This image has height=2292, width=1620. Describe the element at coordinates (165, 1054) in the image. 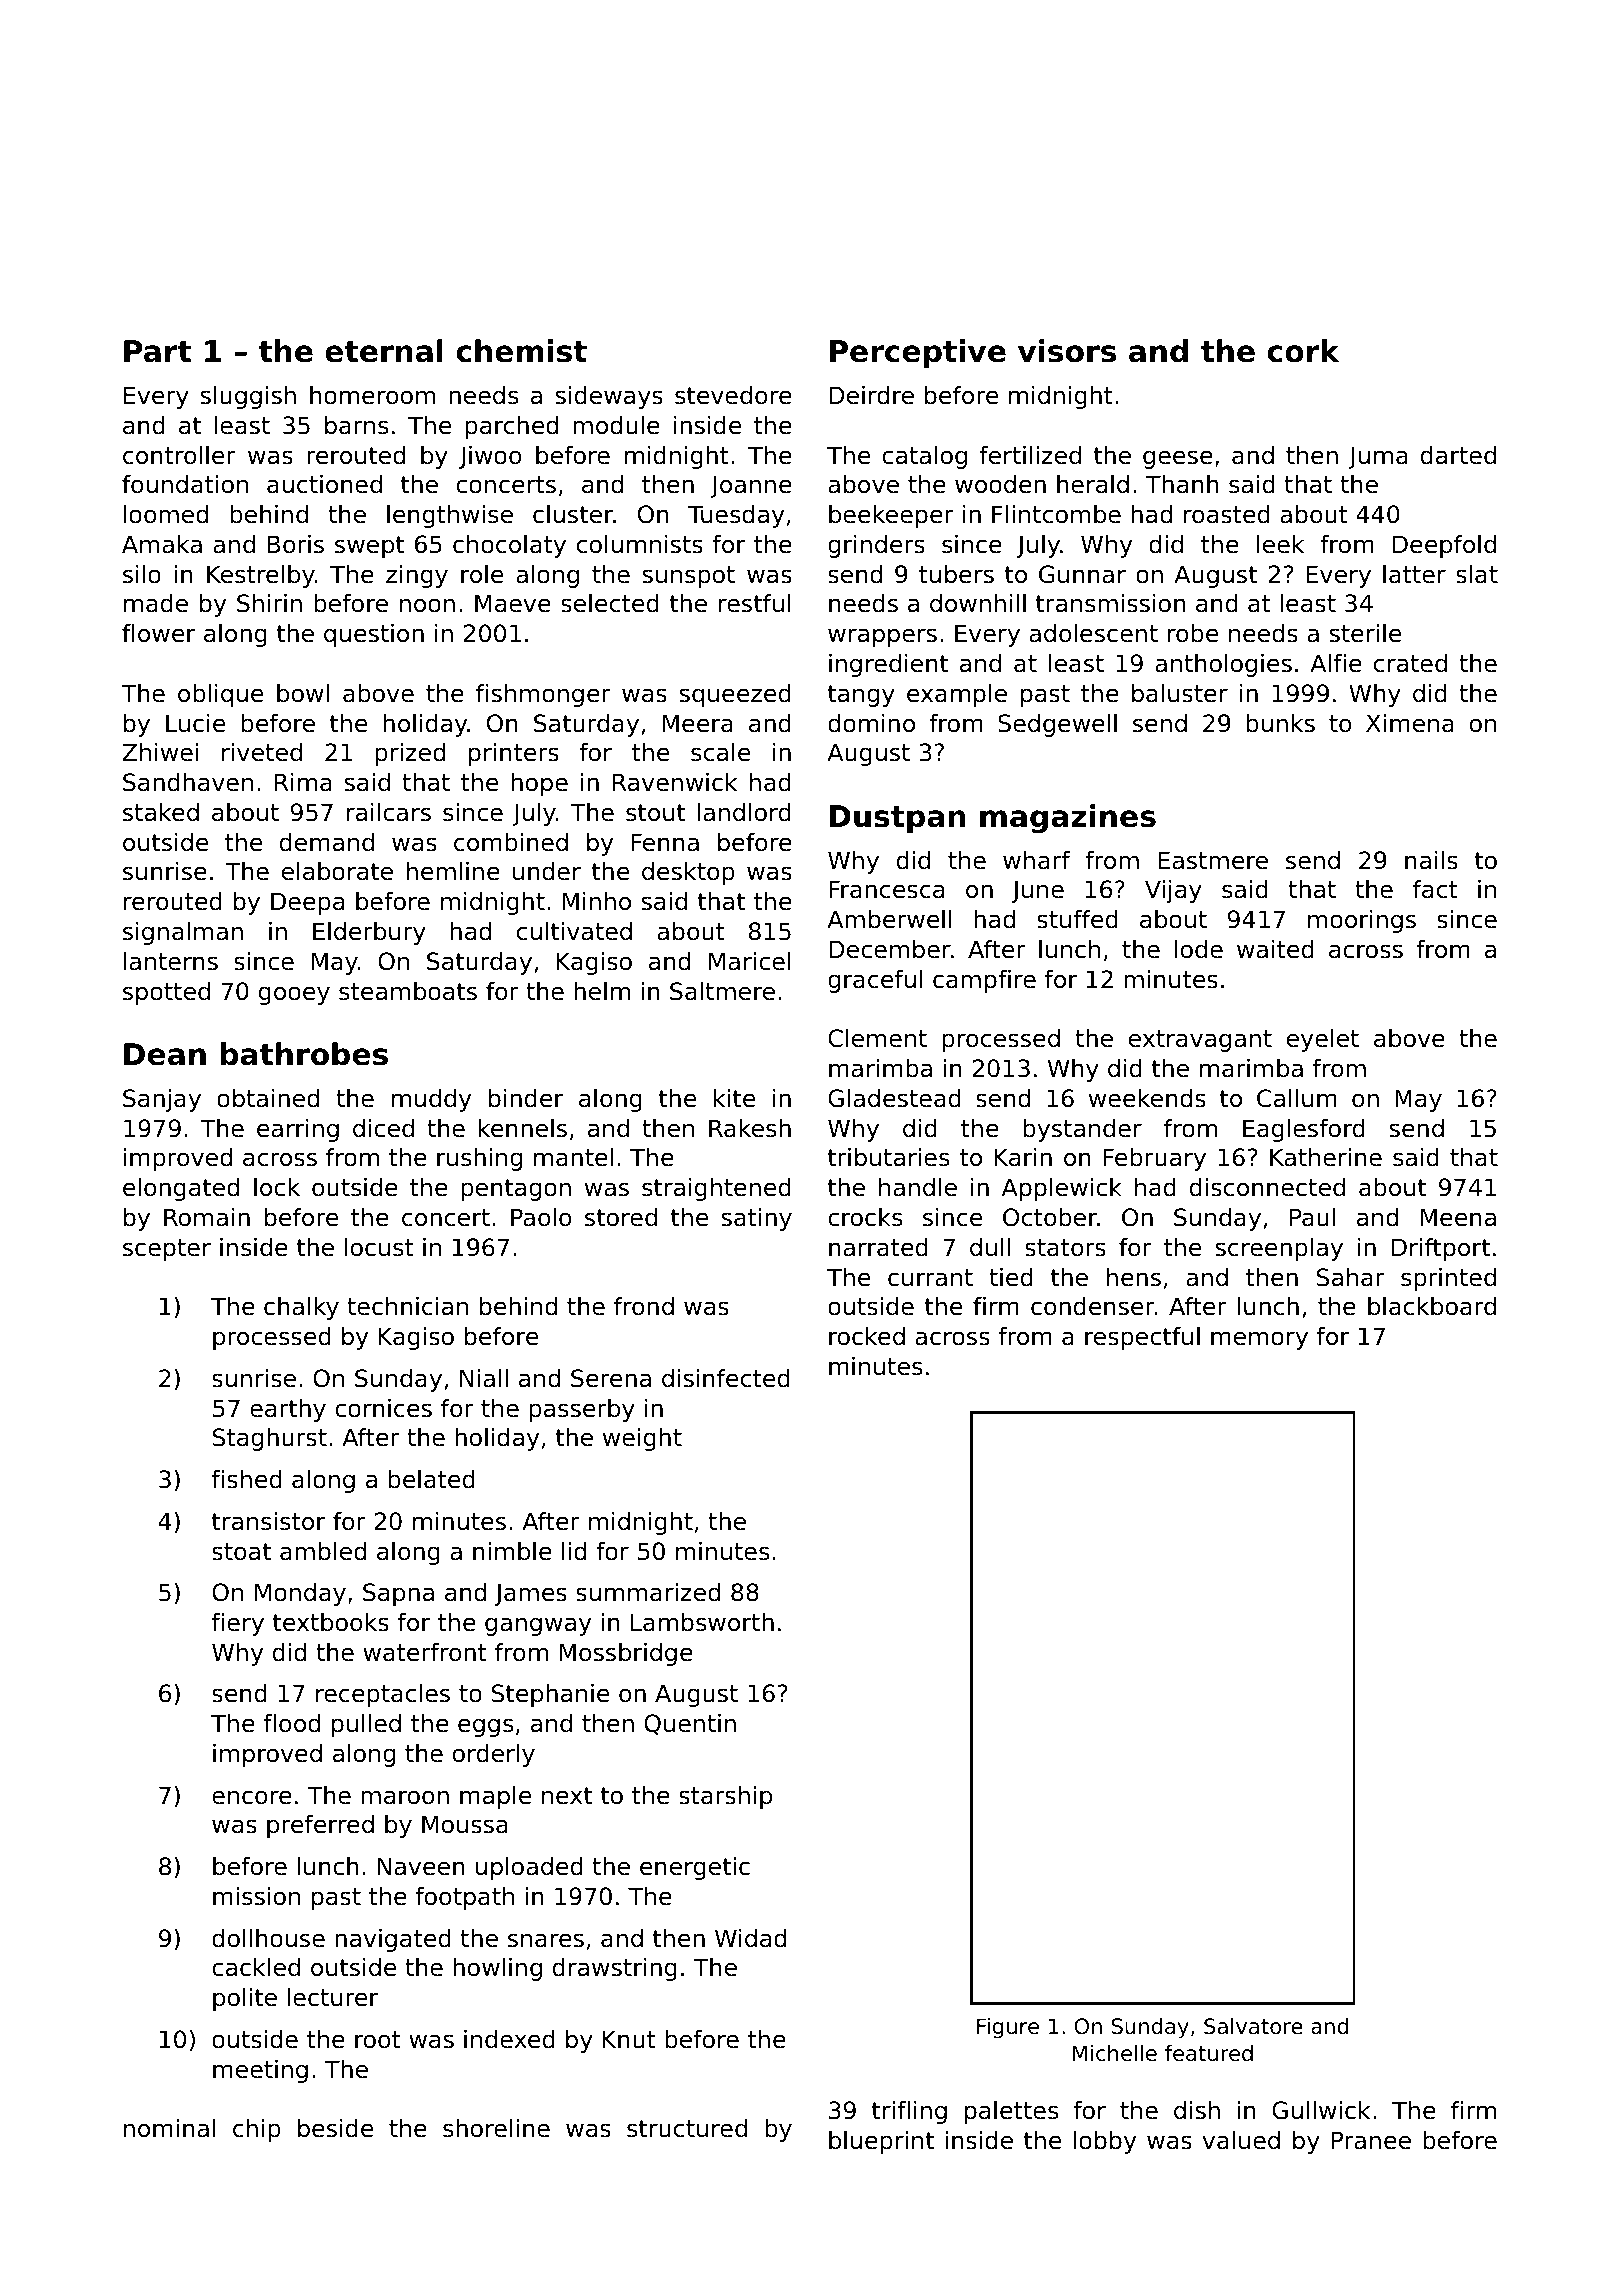

I see `Dean` at that location.
